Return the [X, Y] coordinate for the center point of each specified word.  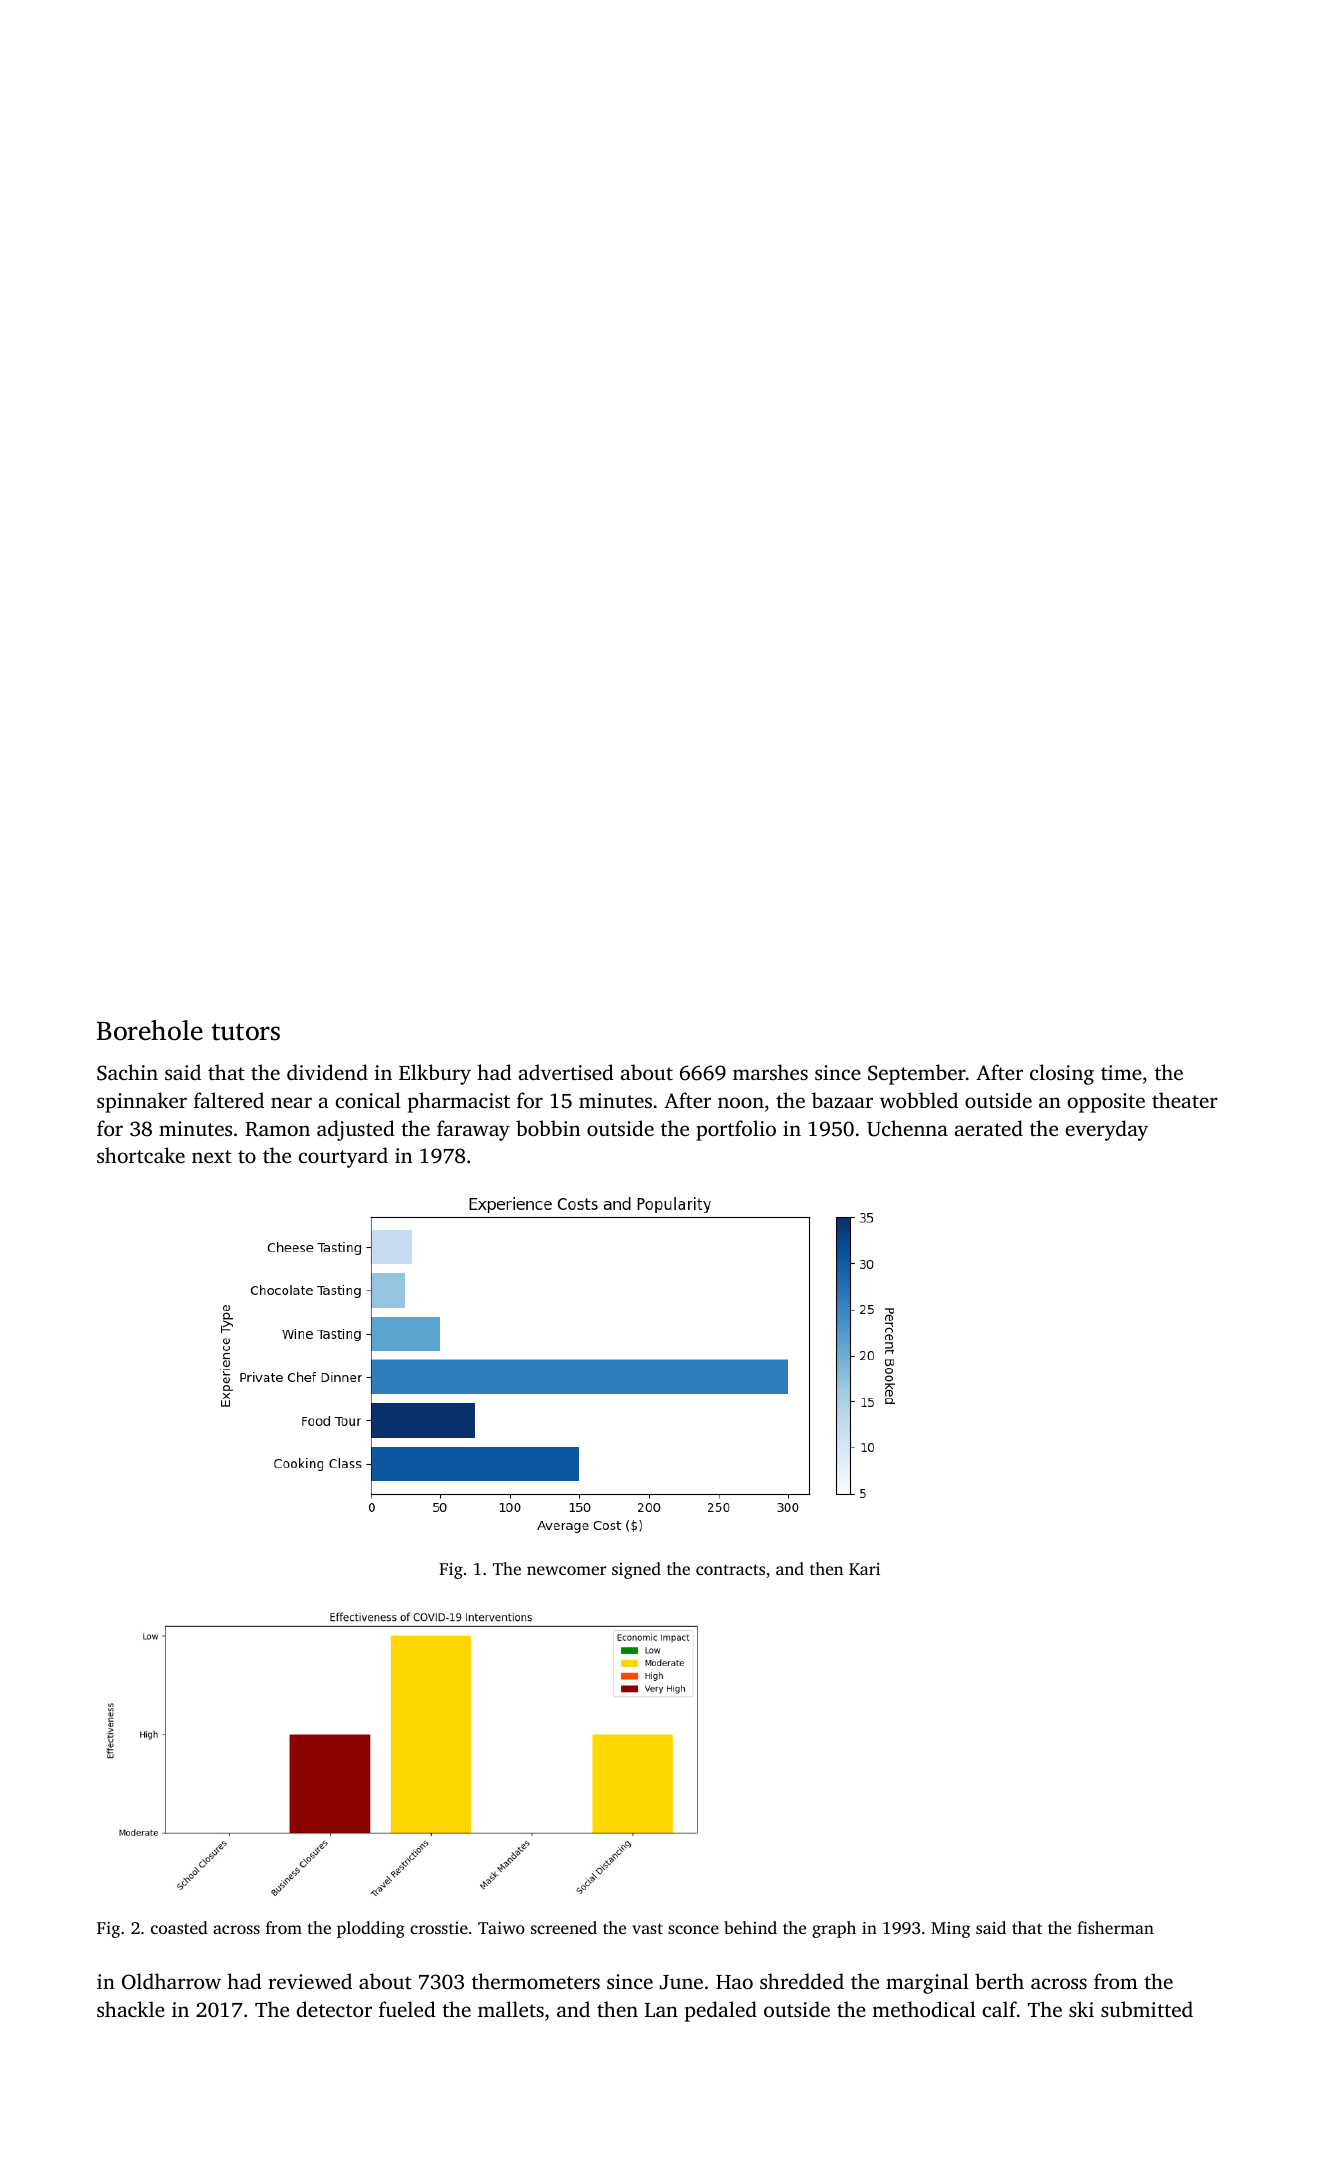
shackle [131, 2009]
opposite [1106, 1103]
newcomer [566, 1570]
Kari [864, 1568]
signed [636, 1570]
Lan [661, 2010]
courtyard [343, 1157]
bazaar [842, 1100]
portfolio [736, 1130]
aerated [989, 1128]
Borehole [150, 1030]
